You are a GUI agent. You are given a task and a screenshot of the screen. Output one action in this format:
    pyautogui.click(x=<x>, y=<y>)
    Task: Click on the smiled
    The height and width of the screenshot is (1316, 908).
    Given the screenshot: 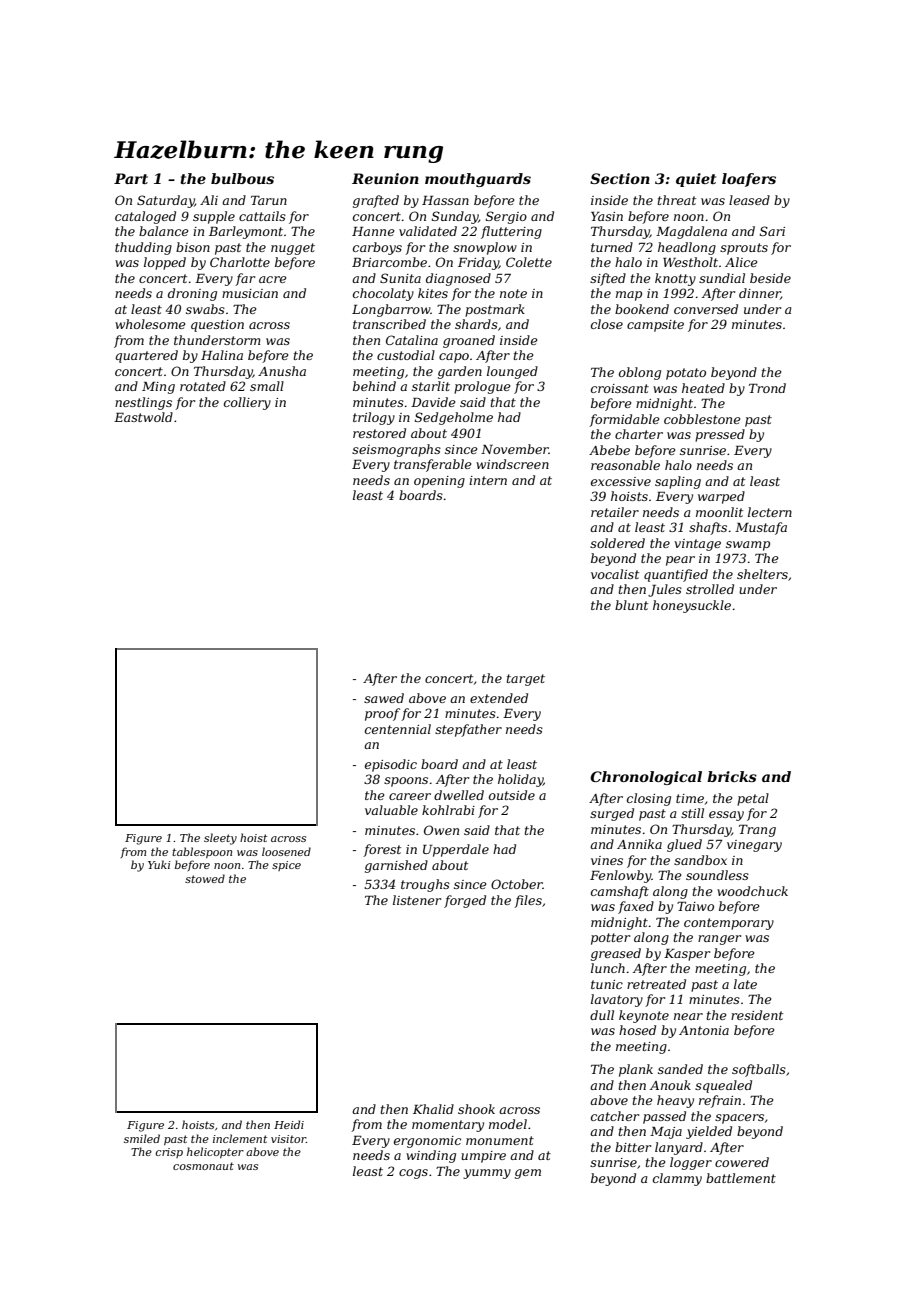 What is the action you would take?
    pyautogui.click(x=142, y=1138)
